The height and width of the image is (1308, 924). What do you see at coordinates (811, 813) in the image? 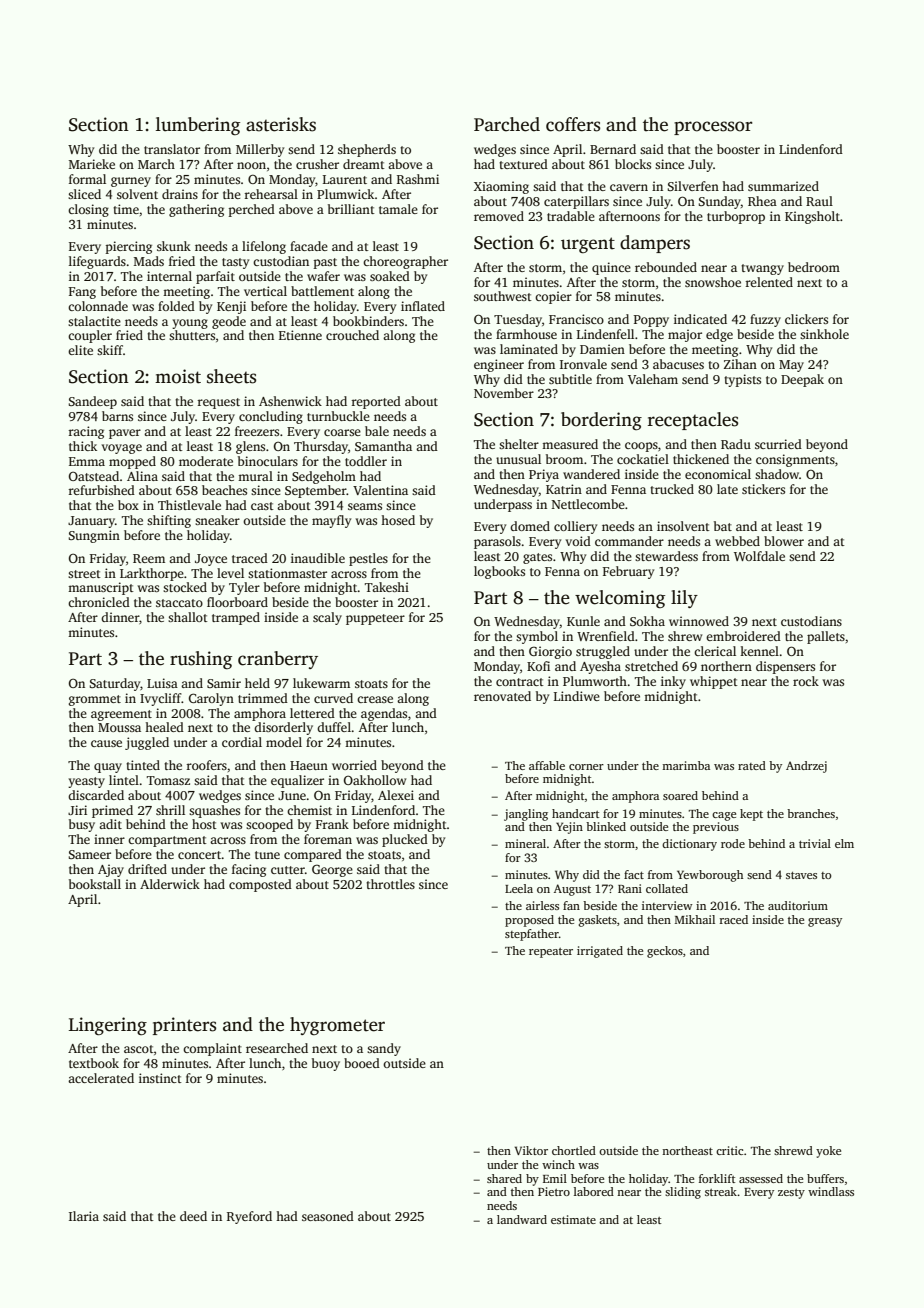
I see `branches` at bounding box center [811, 813].
